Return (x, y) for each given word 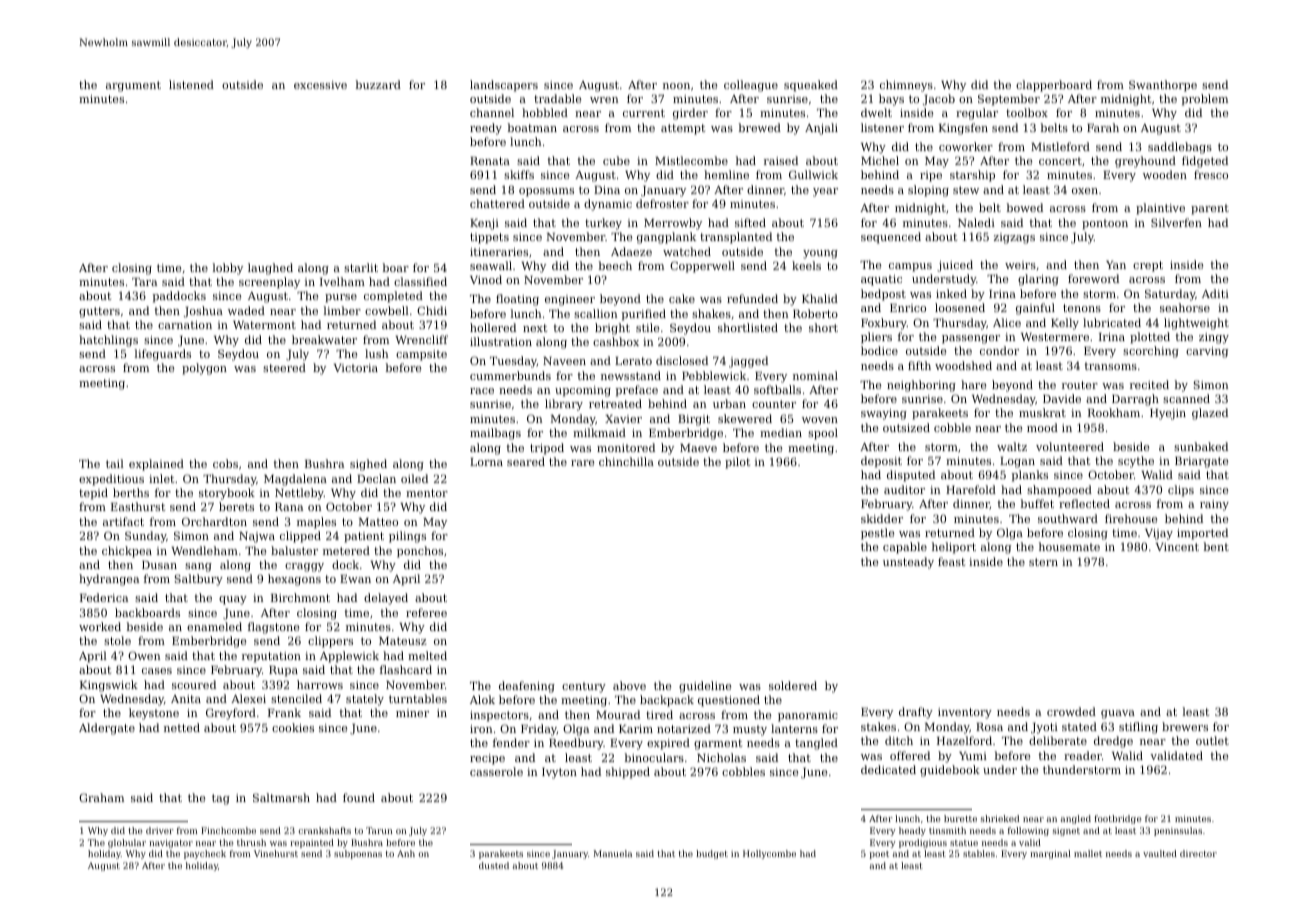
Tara (144, 282)
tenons (1082, 308)
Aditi (1215, 293)
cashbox (616, 341)
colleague (751, 86)
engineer (570, 300)
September (1009, 100)
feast (951, 561)
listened (191, 84)
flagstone (274, 628)
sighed (368, 465)
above (629, 685)
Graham (101, 797)
